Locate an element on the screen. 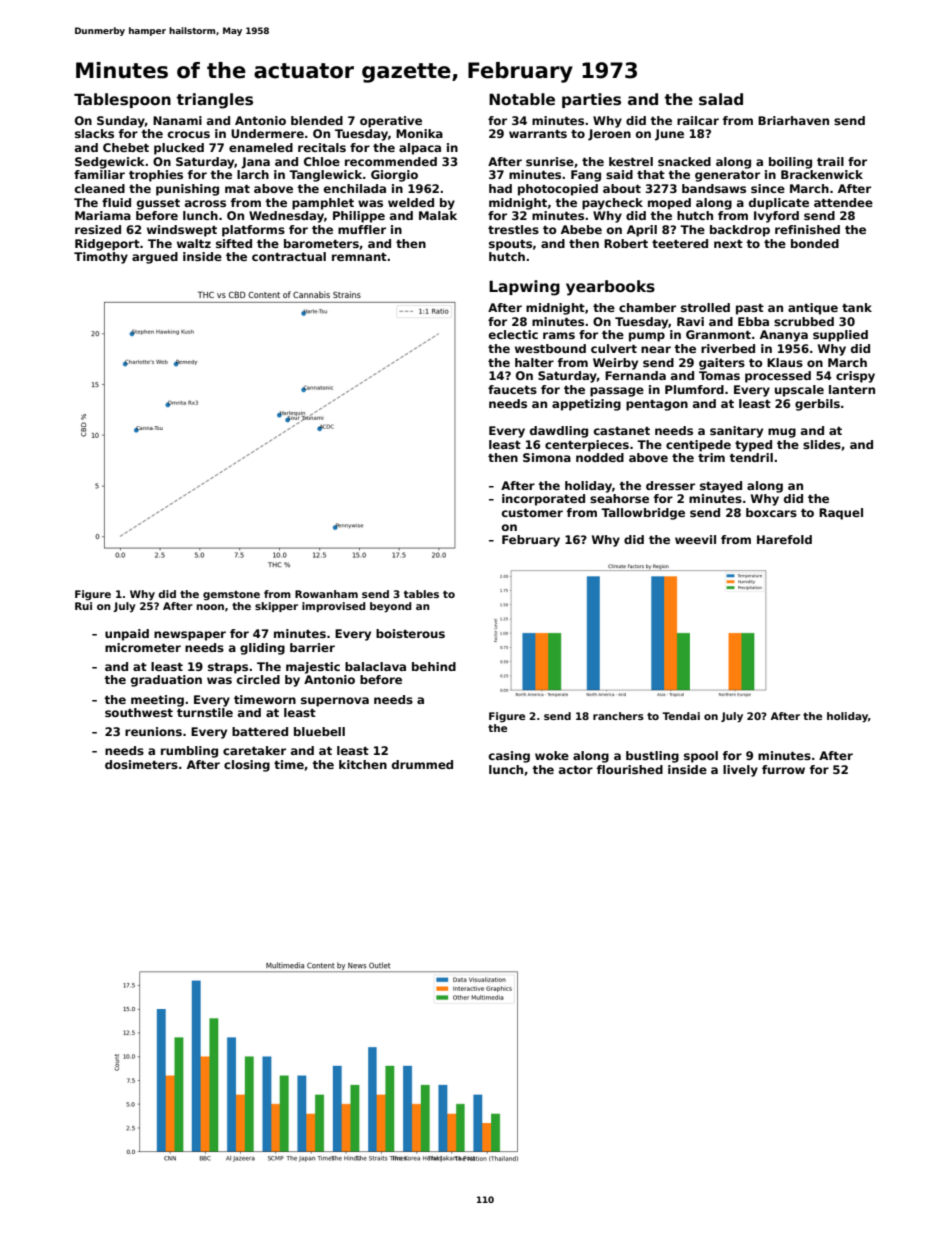 The image size is (952, 1233). eclectic is located at coordinates (513, 334).
